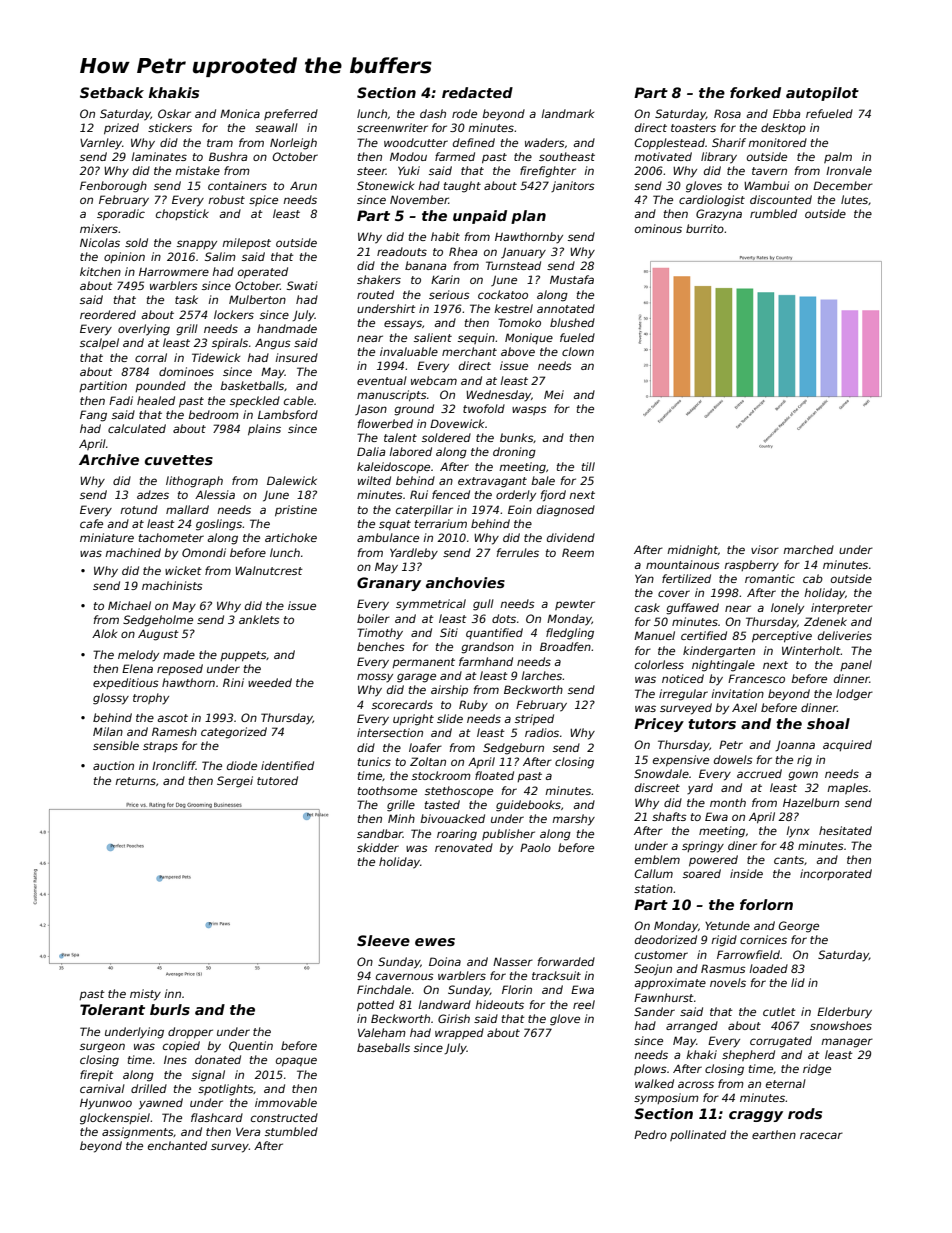 The width and height of the document is (952, 1233). What do you see at coordinates (291, 1131) in the document?
I see `stumbled` at bounding box center [291, 1131].
